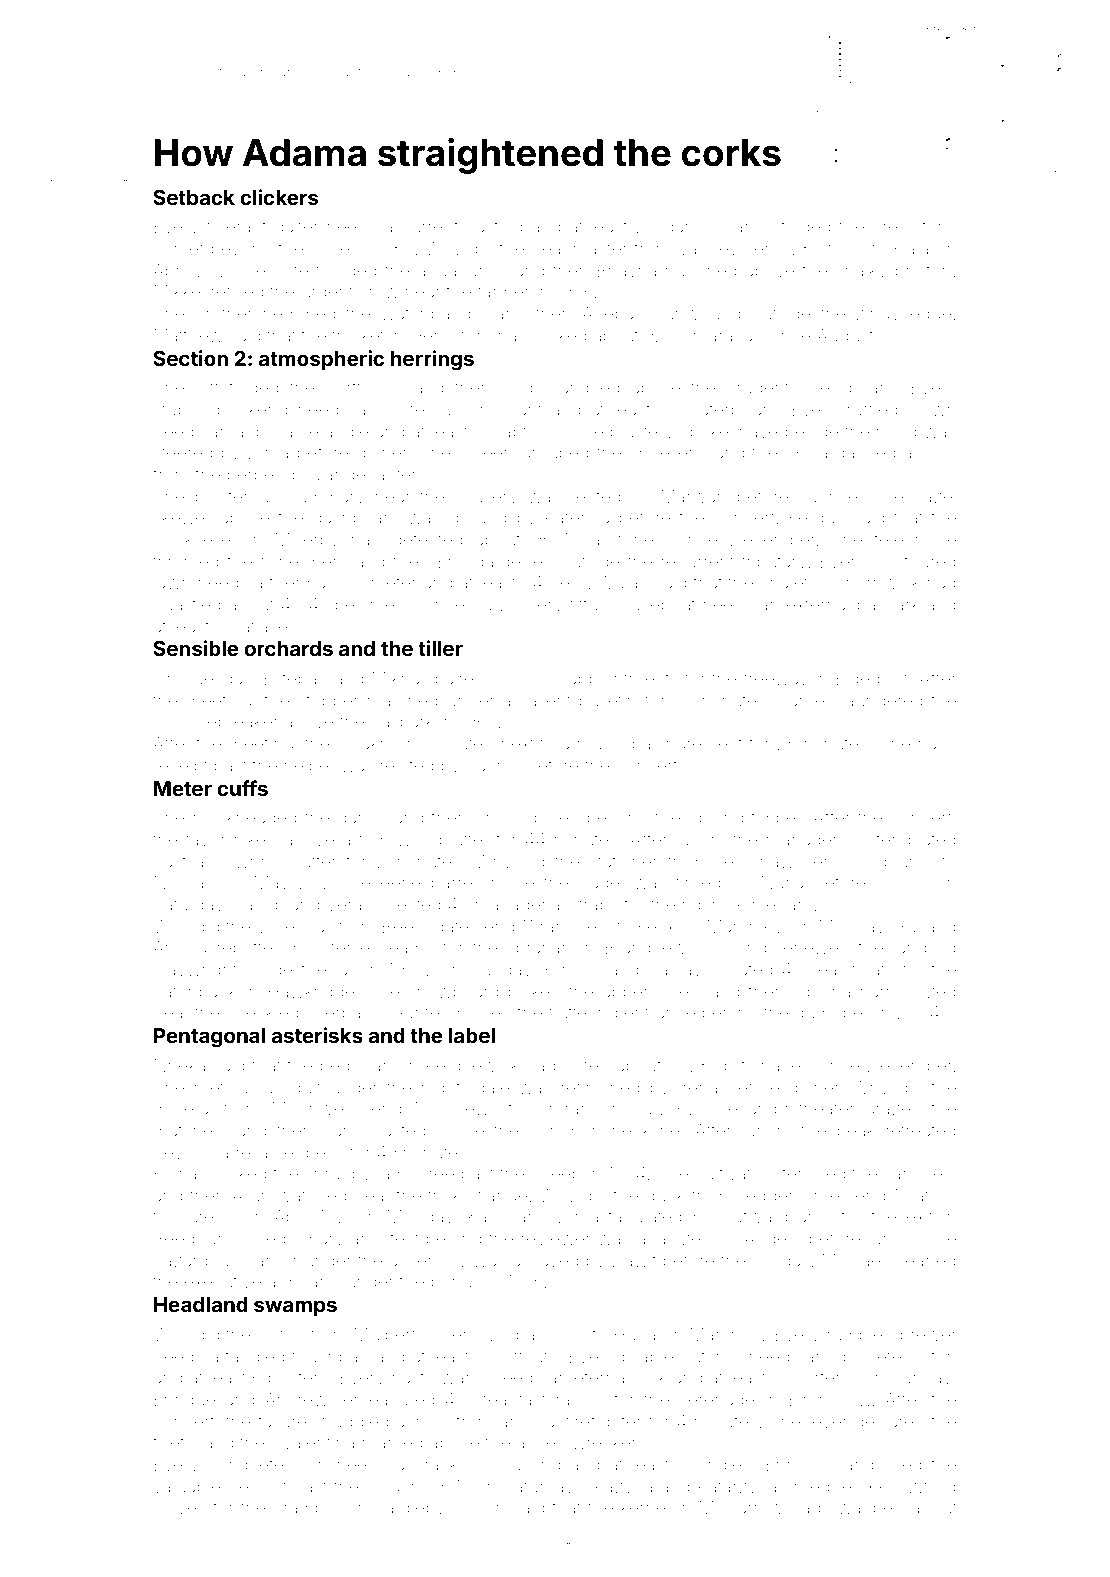 This document has width=1110, height=1577. What do you see at coordinates (832, 1012) in the document?
I see `dumbbell` at bounding box center [832, 1012].
